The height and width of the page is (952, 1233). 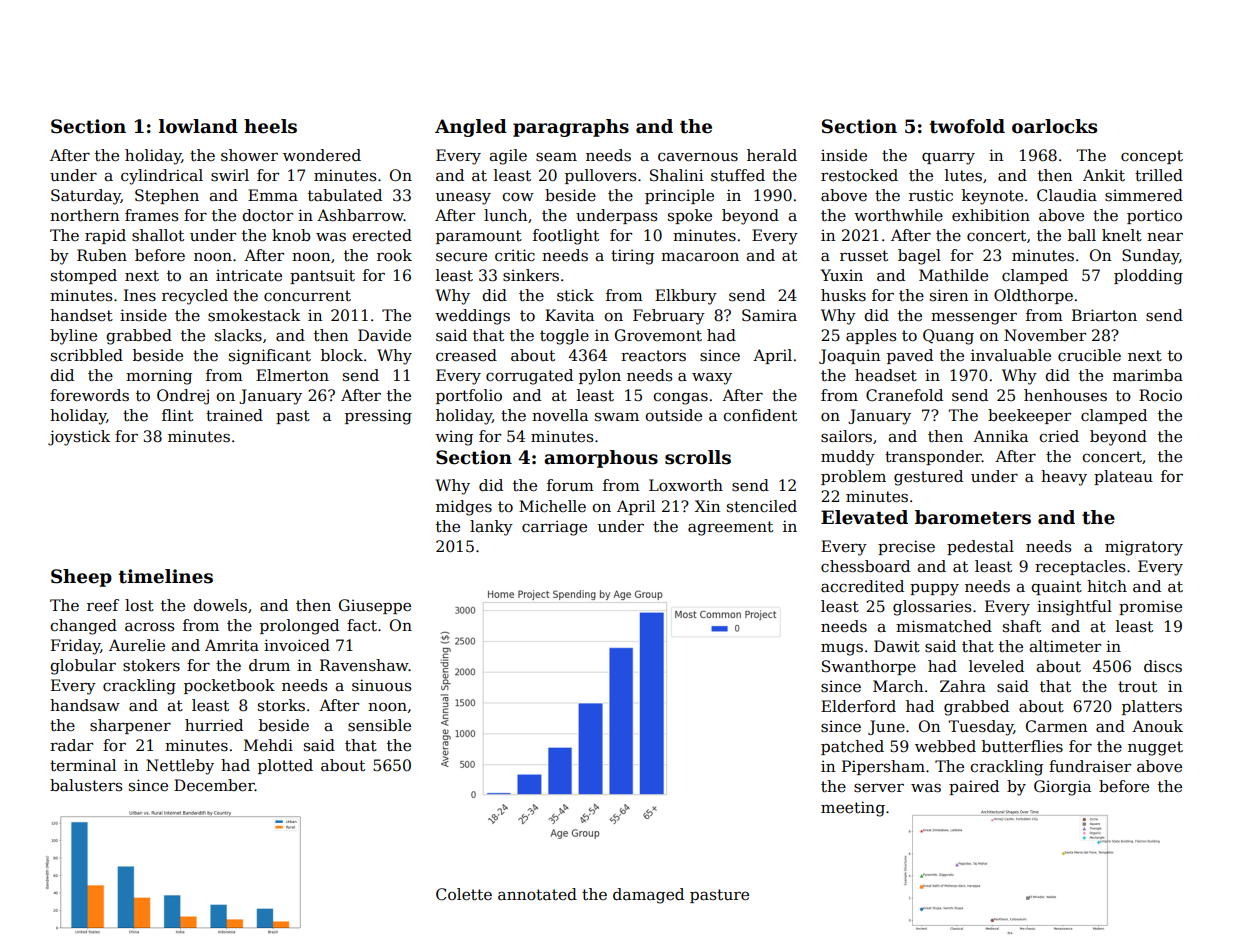 I want to click on wondered, so click(x=322, y=155).
